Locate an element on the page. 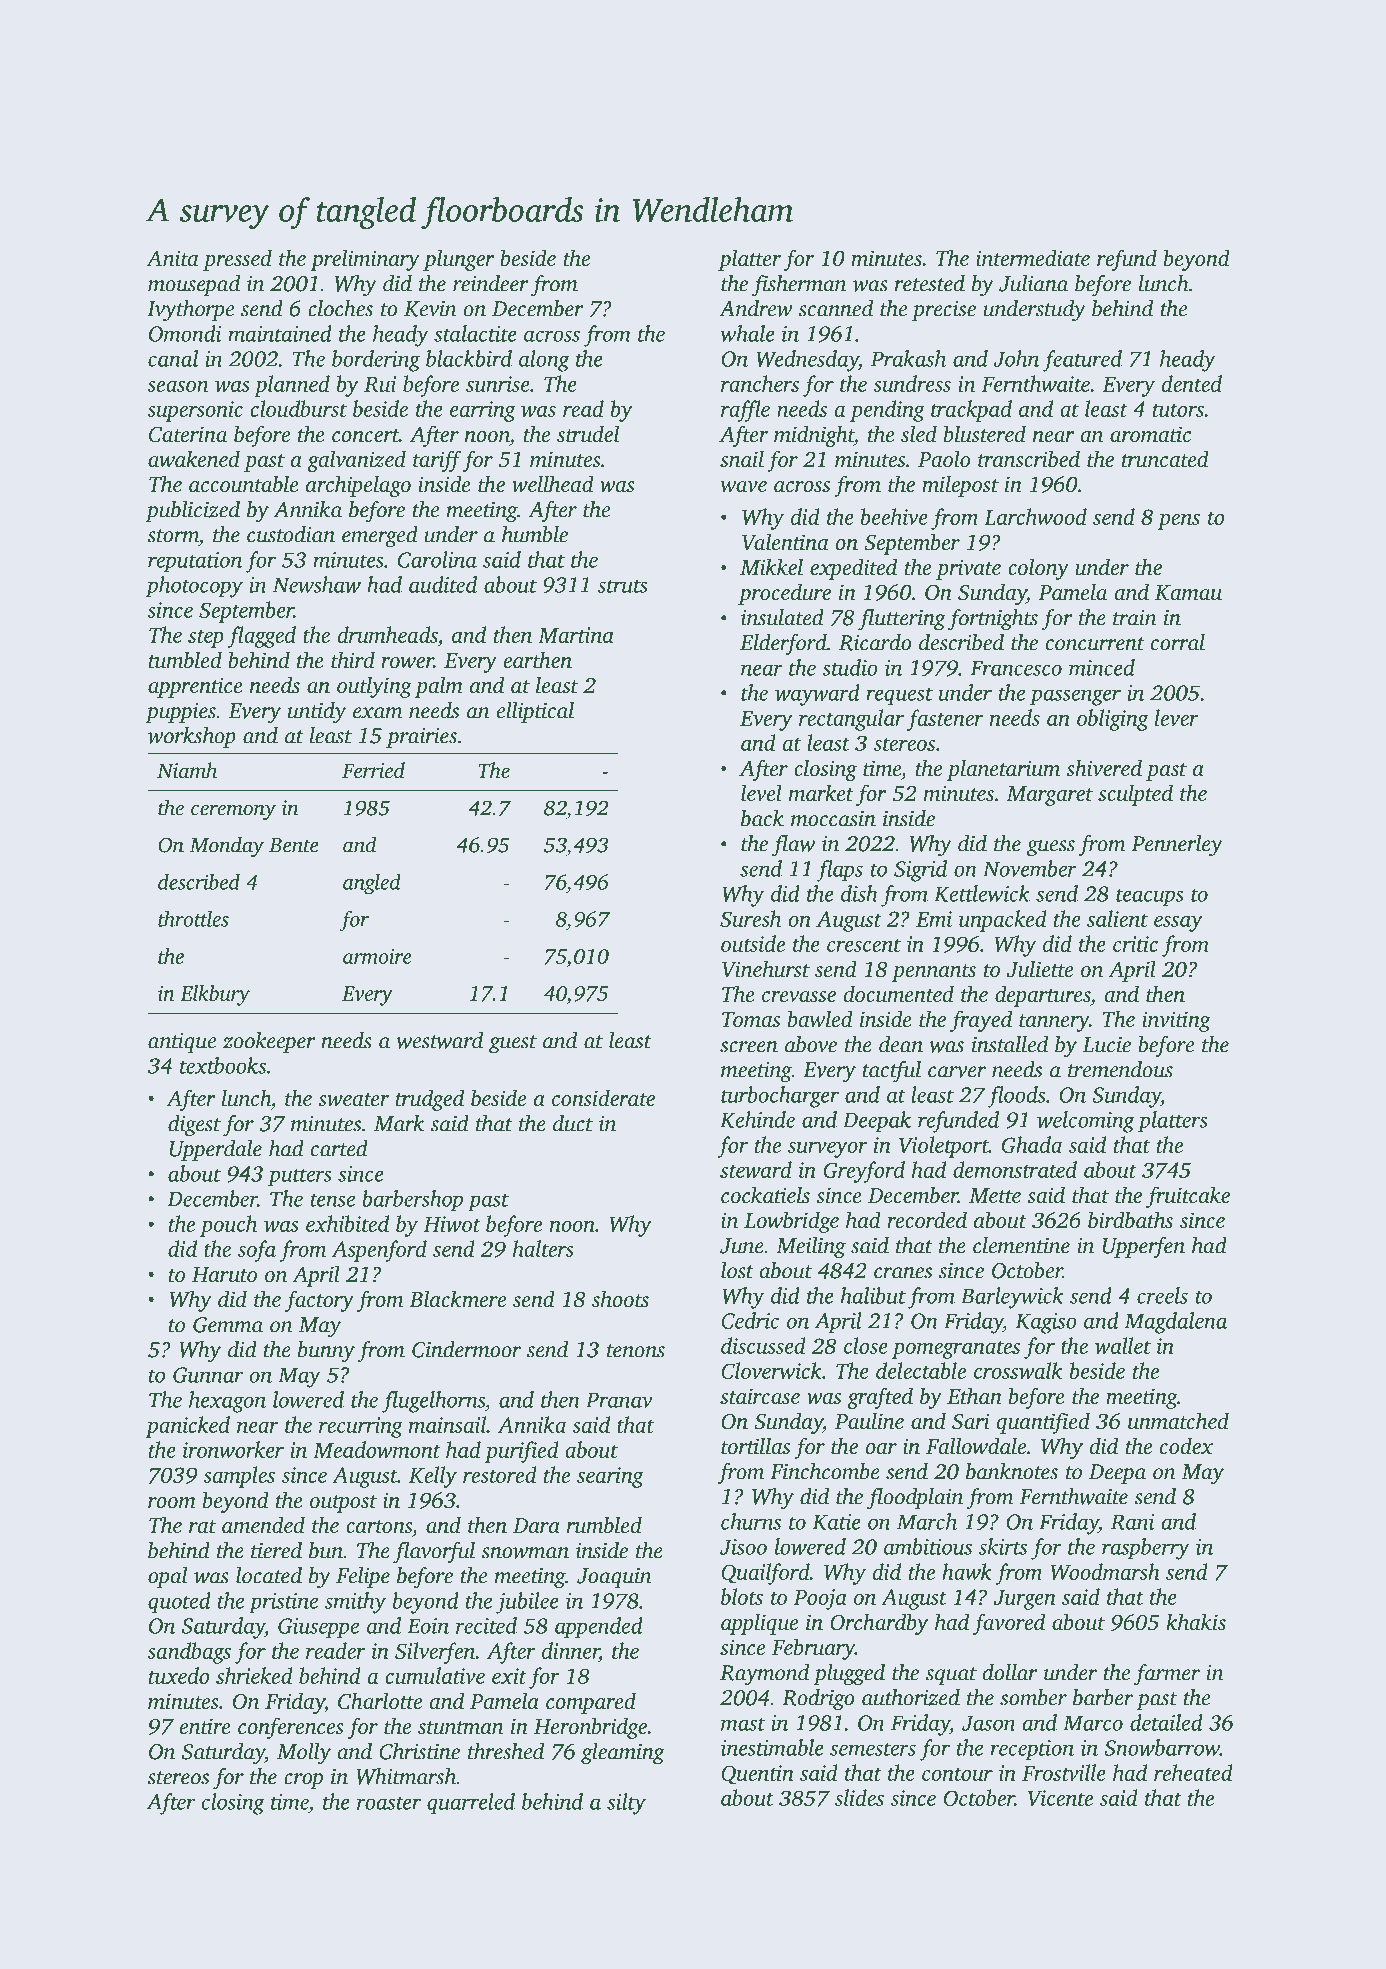  roaster is located at coordinates (389, 1803).
